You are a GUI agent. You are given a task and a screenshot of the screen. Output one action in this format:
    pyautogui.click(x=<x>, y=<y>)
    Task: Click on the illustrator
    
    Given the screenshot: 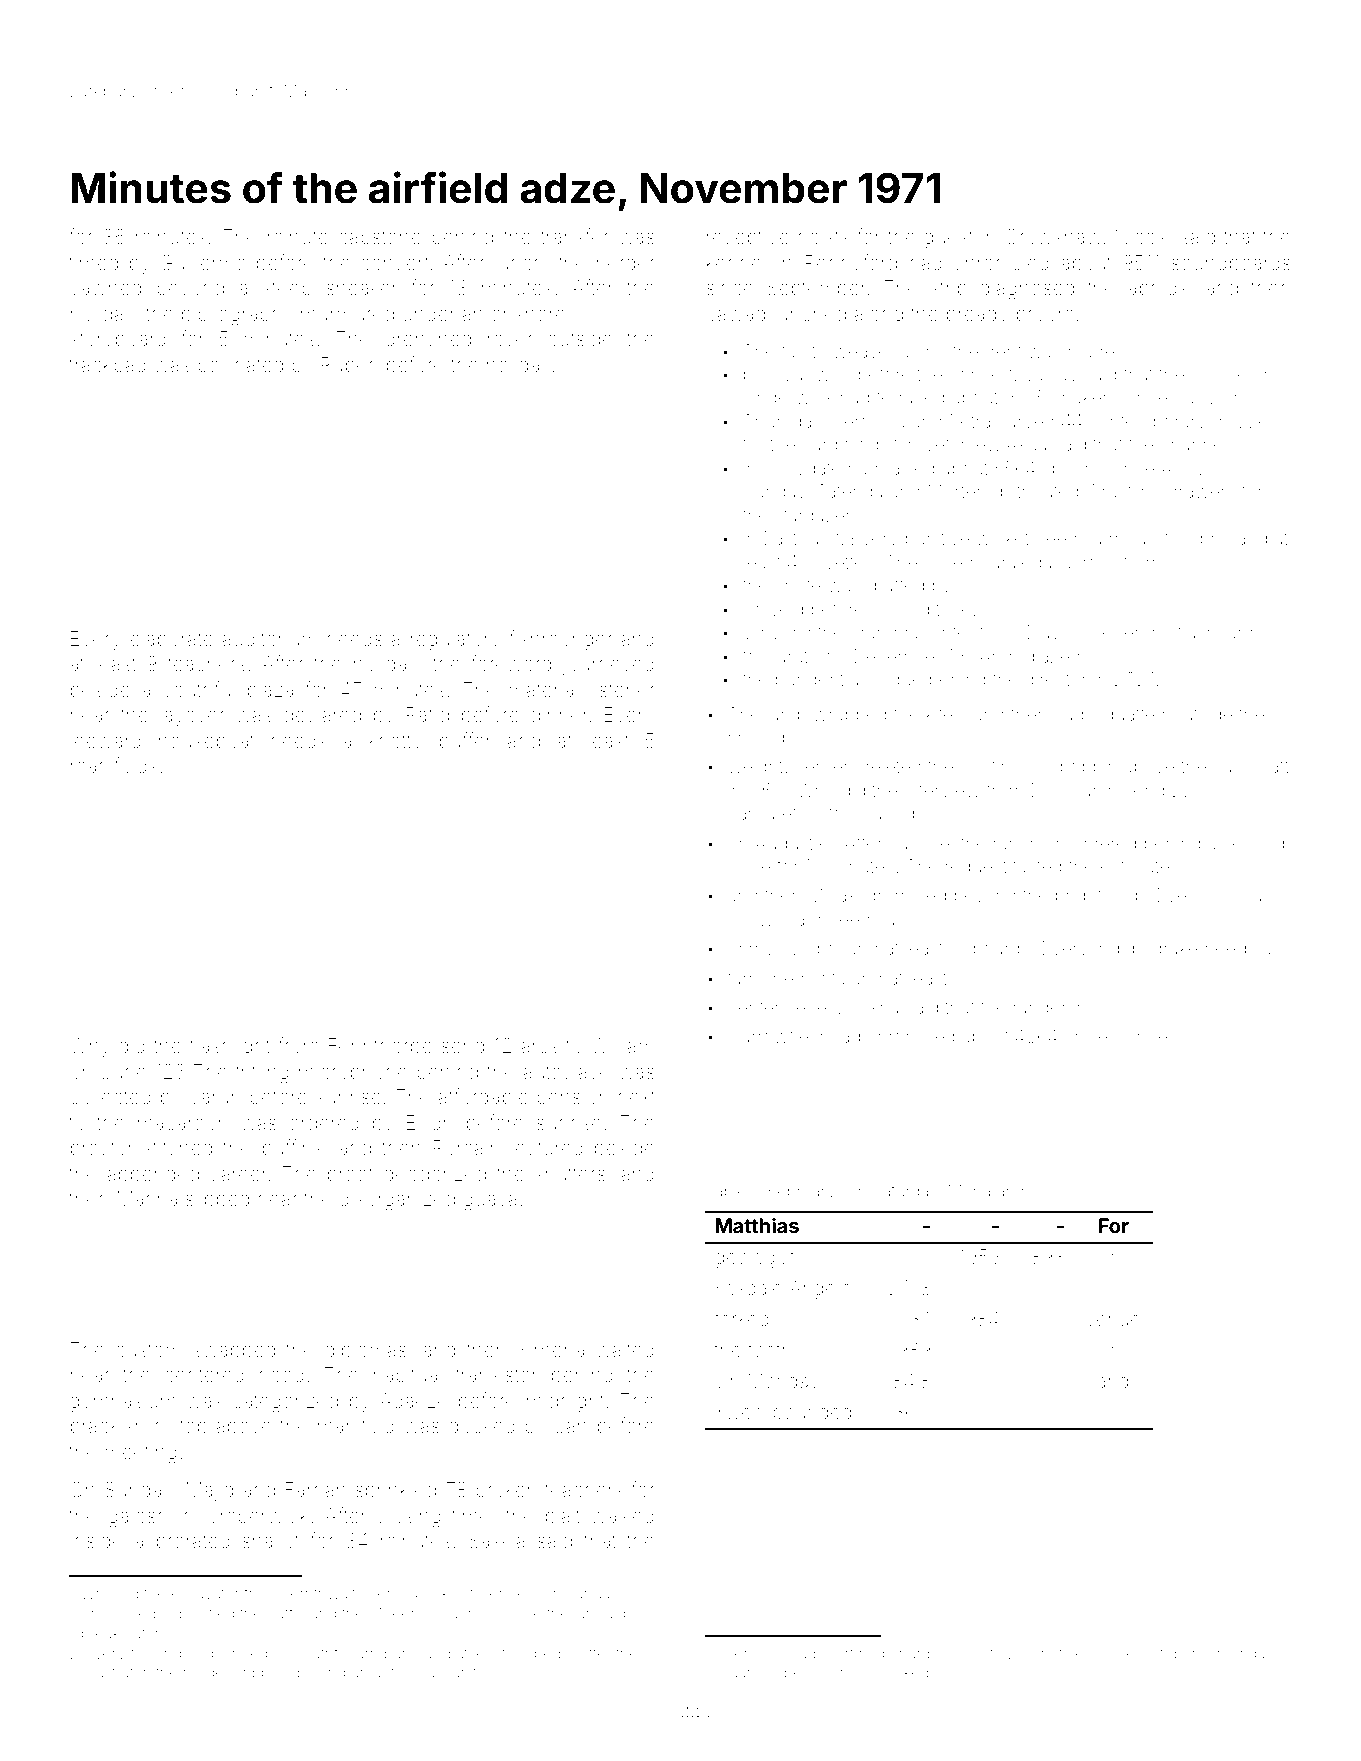 What is the action you would take?
    pyautogui.click(x=116, y=1672)
